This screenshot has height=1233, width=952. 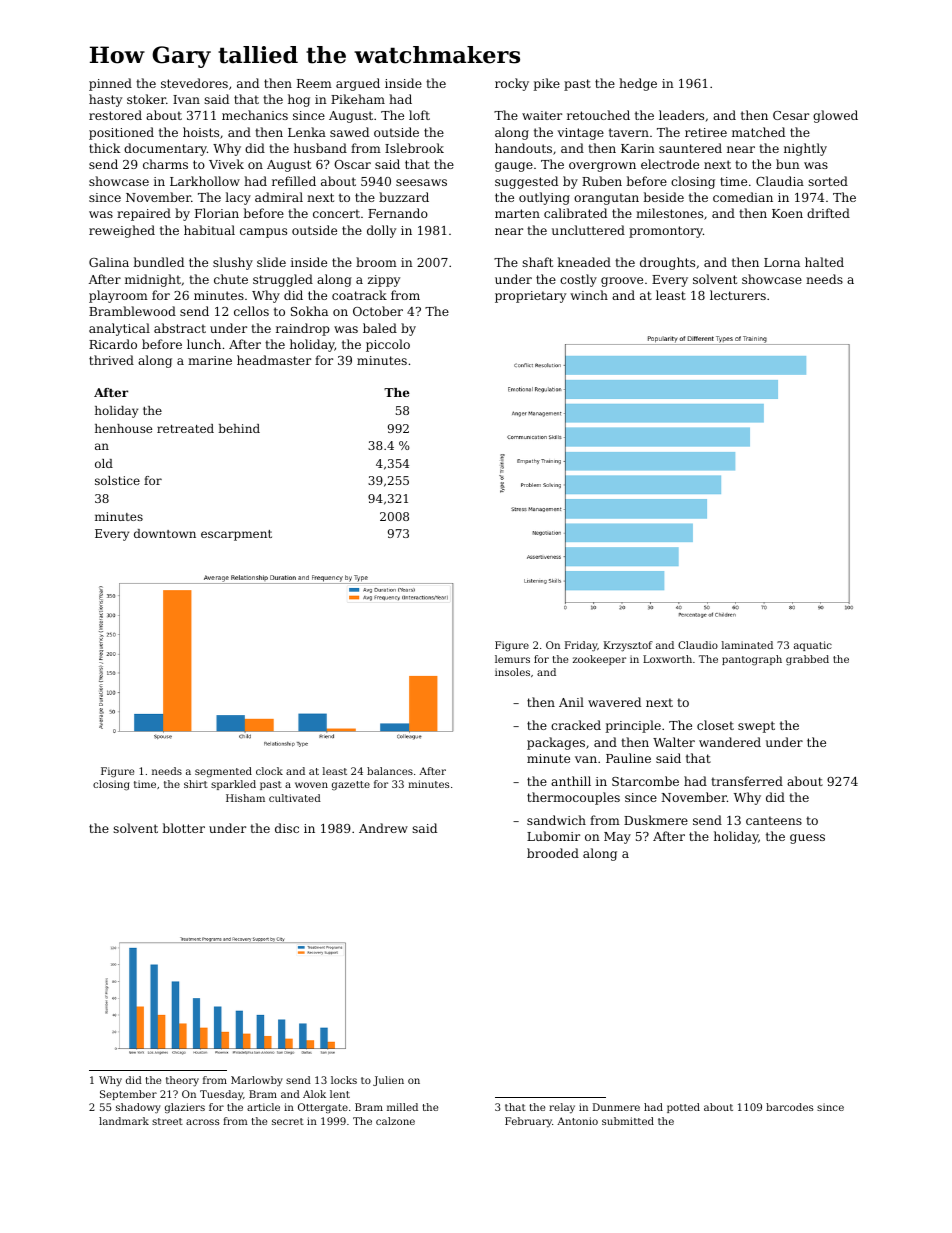 I want to click on Reem, so click(x=314, y=83).
